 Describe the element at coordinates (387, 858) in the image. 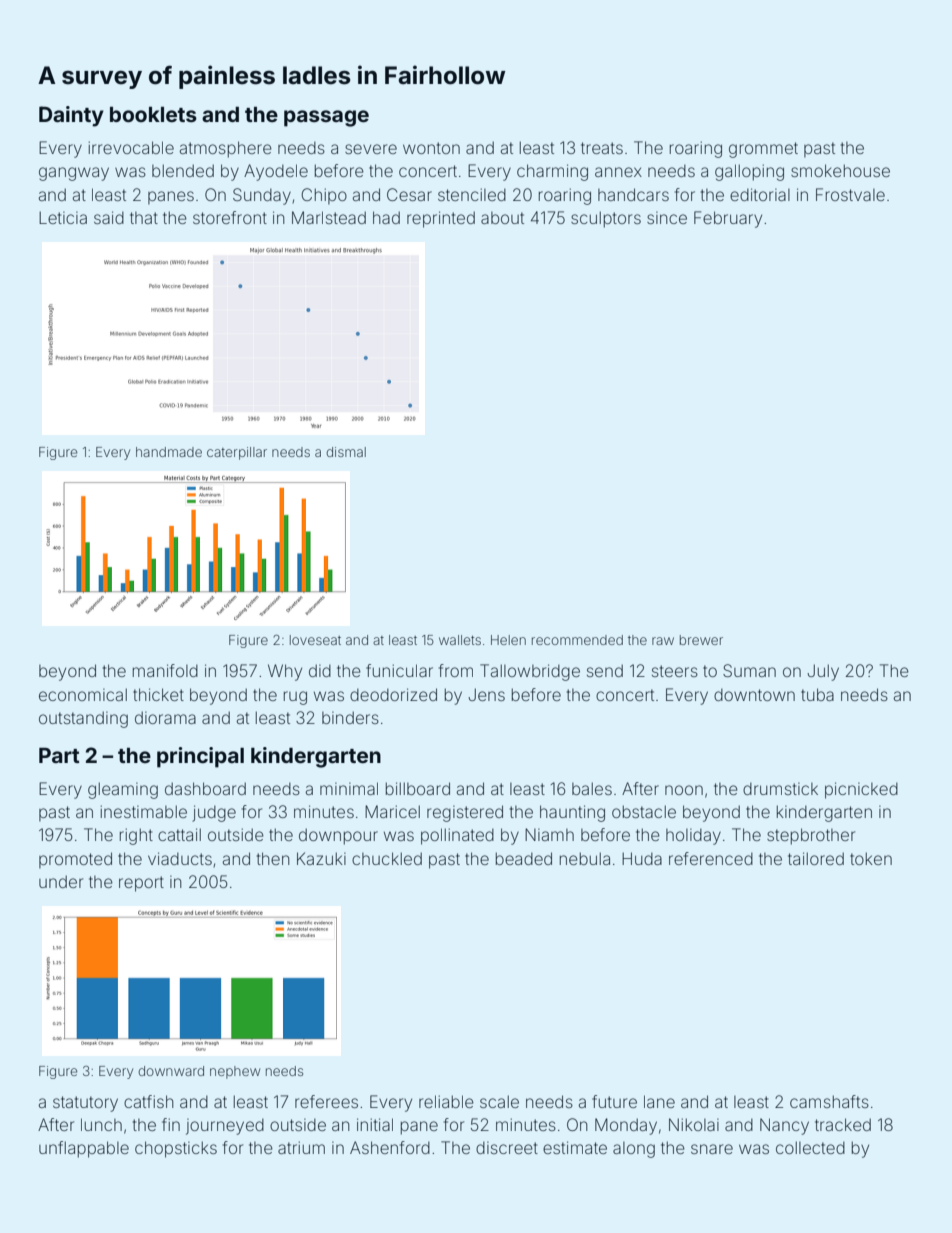

I see `chuckled` at that location.
